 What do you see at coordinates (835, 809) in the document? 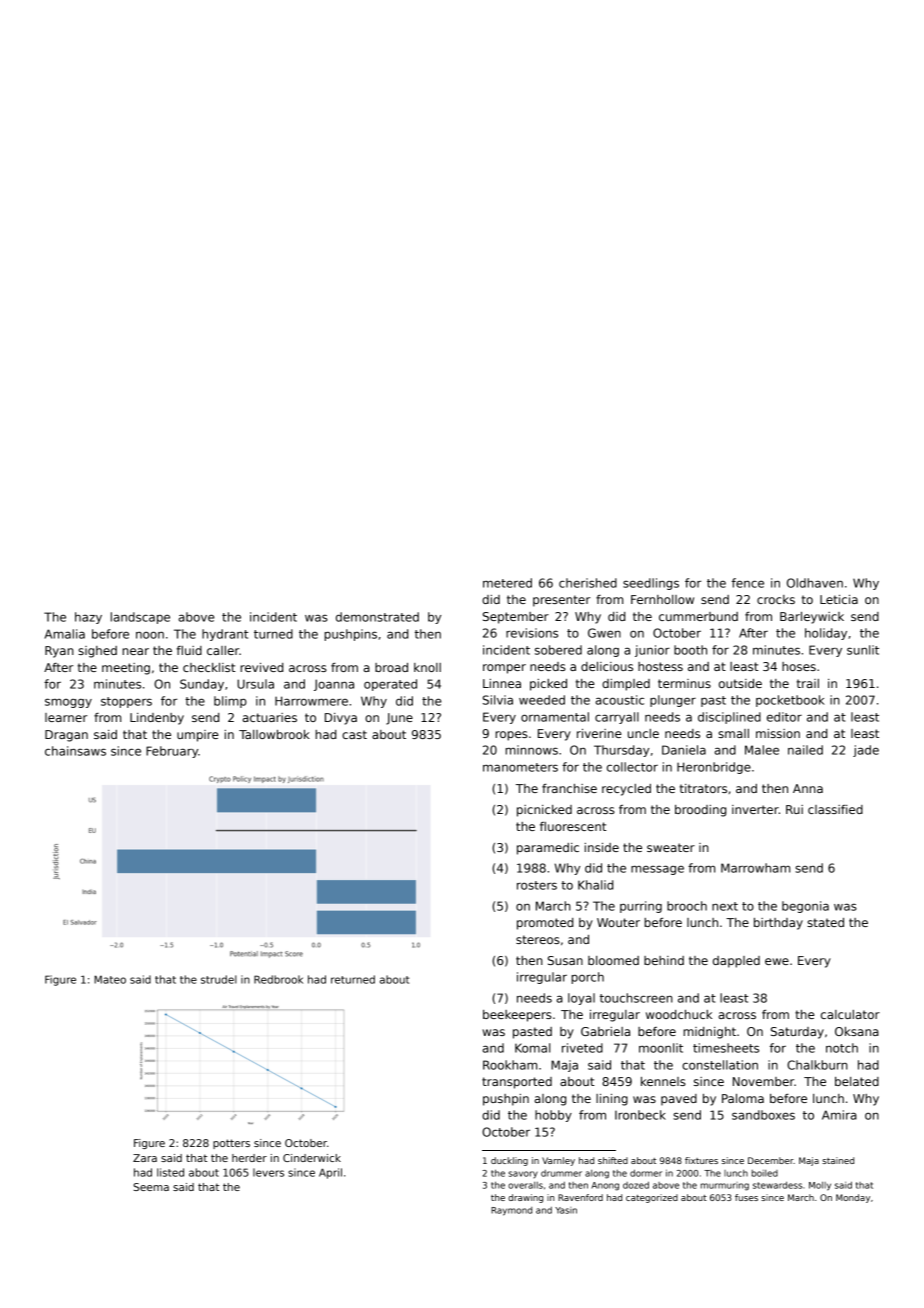
I see `classified` at bounding box center [835, 809].
